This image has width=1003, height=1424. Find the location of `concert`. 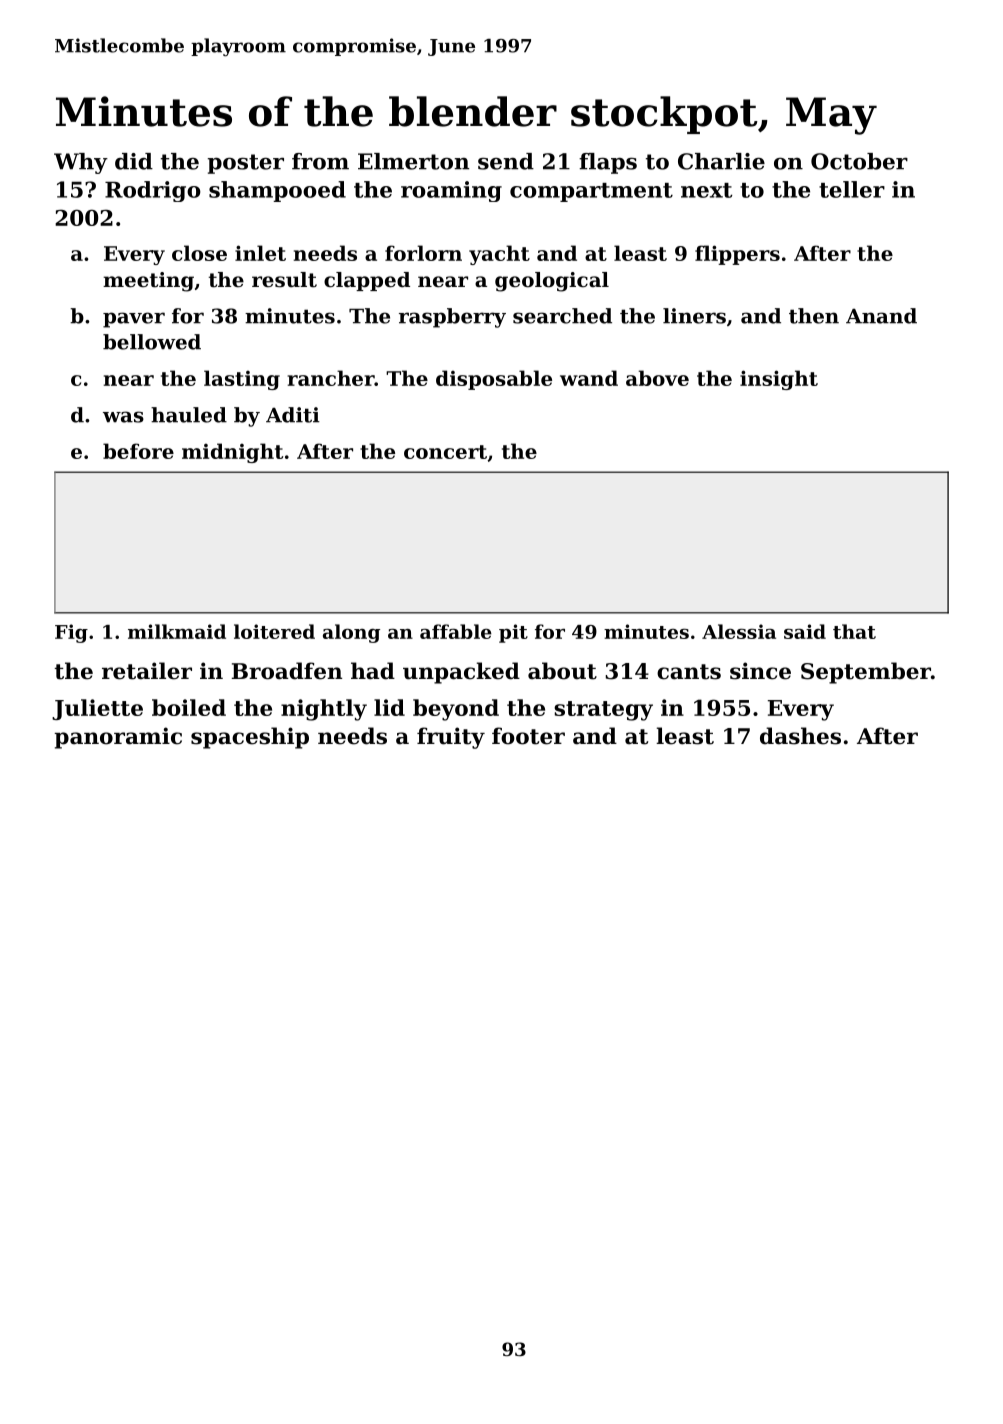

concert is located at coordinates (445, 452).
